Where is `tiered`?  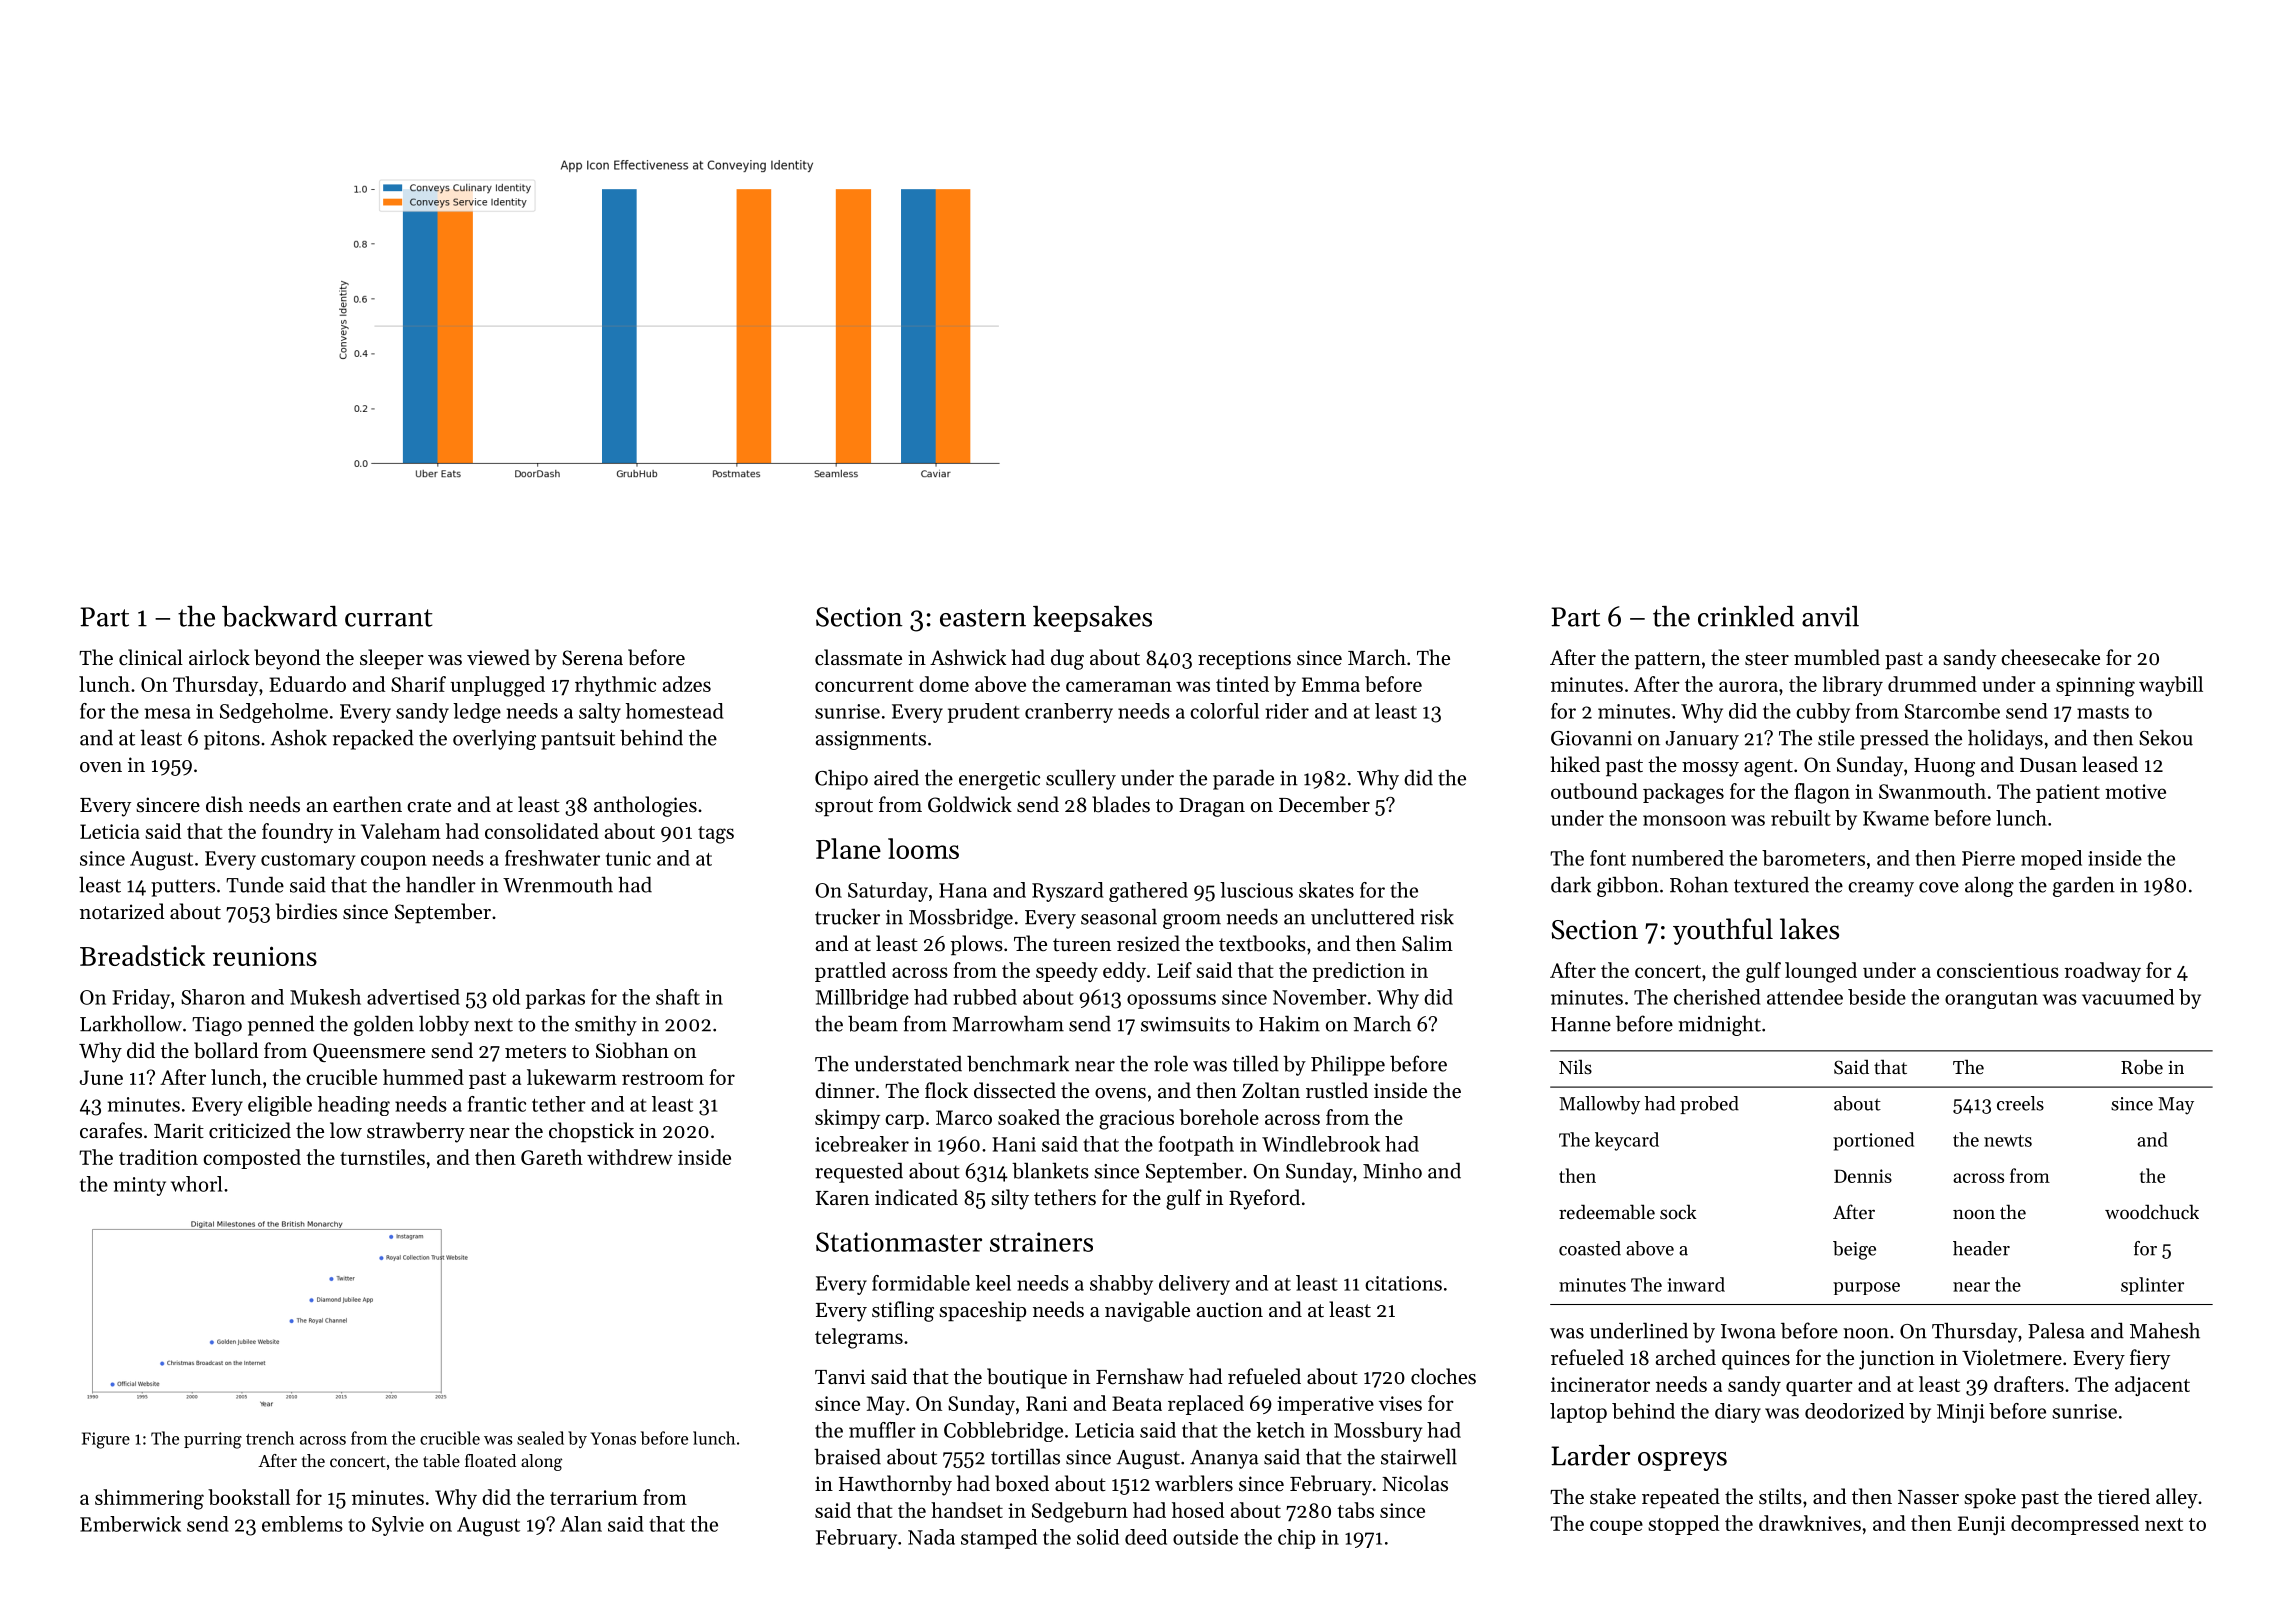 tiered is located at coordinates (2124, 1496).
